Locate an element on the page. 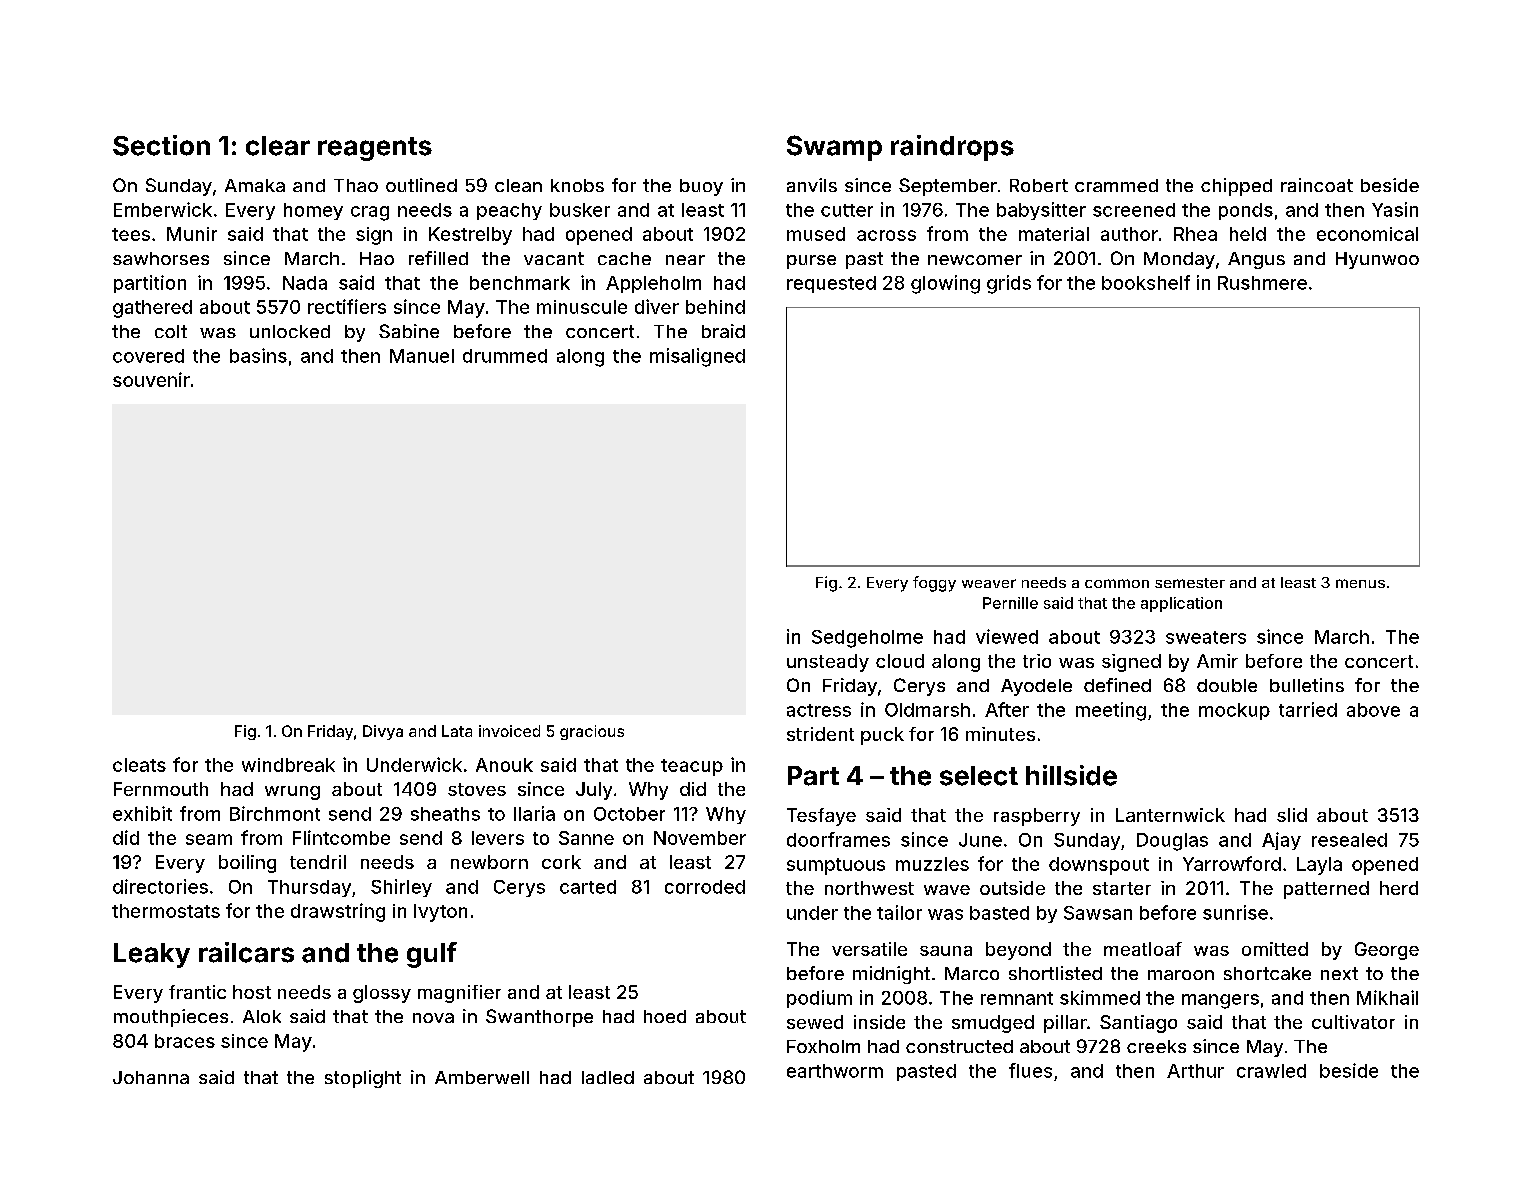  common is located at coordinates (1117, 583).
